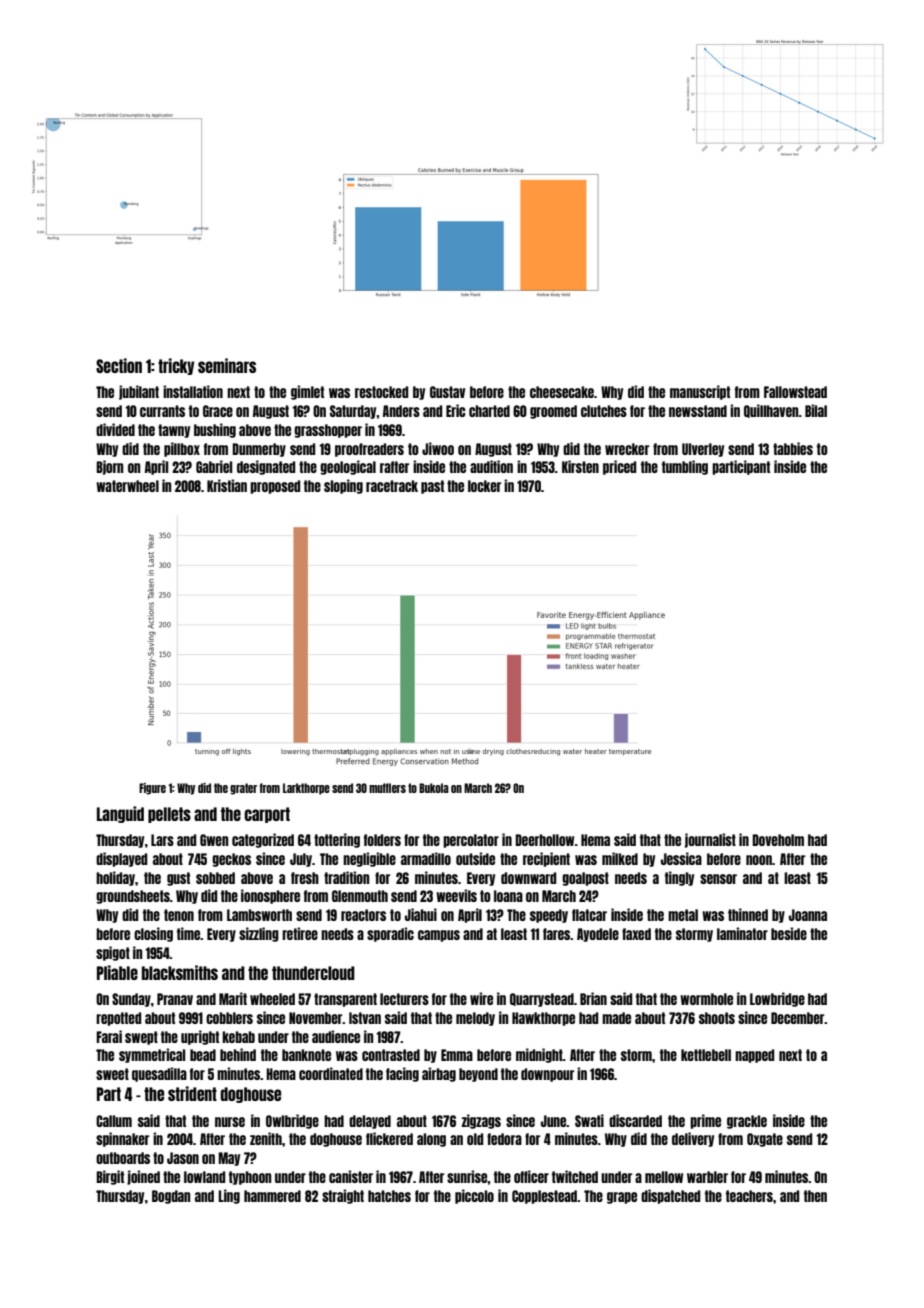  What do you see at coordinates (700, 392) in the screenshot?
I see `manuscript` at bounding box center [700, 392].
